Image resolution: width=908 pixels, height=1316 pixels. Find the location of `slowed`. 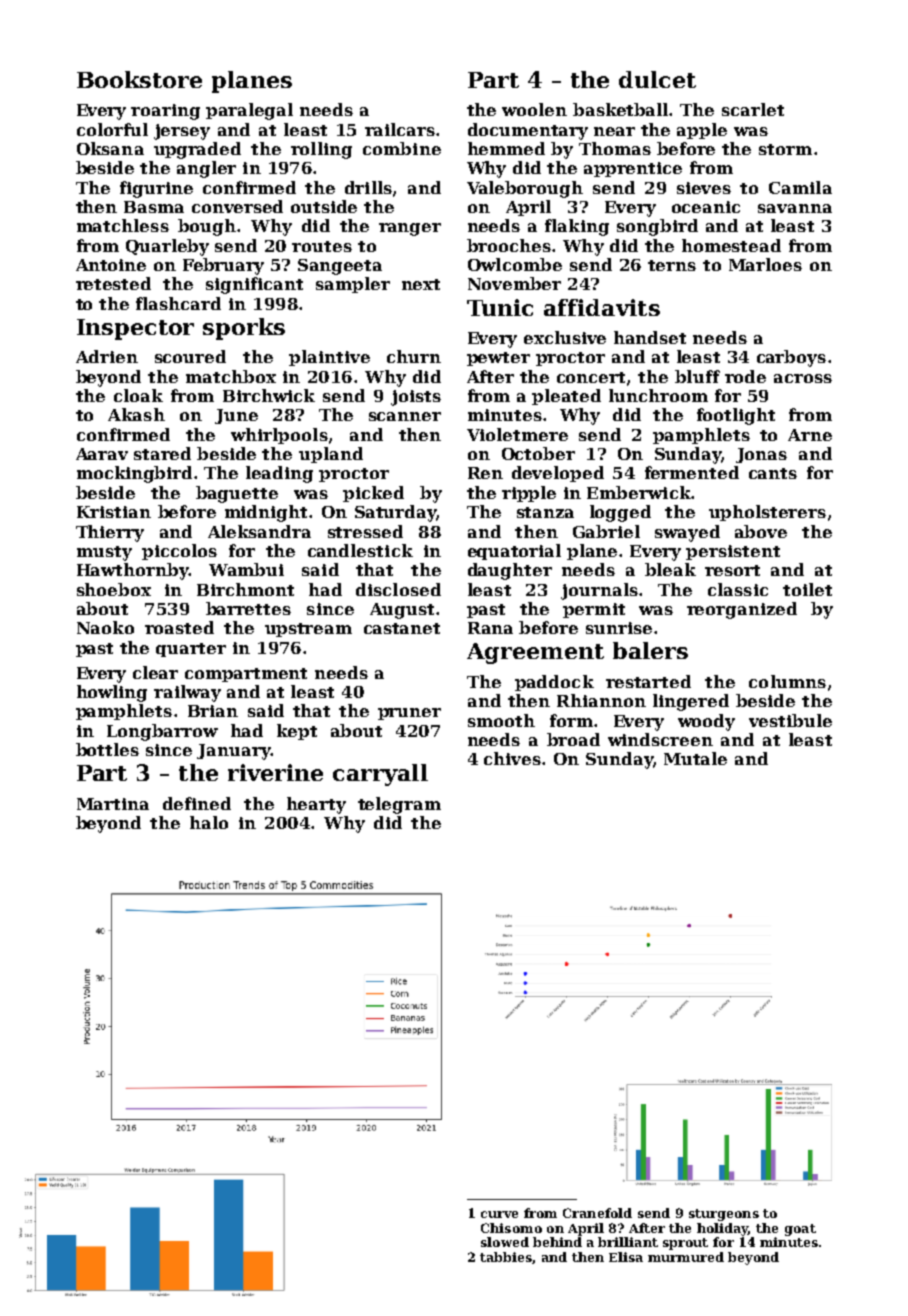

slowed is located at coordinates (505, 1242).
